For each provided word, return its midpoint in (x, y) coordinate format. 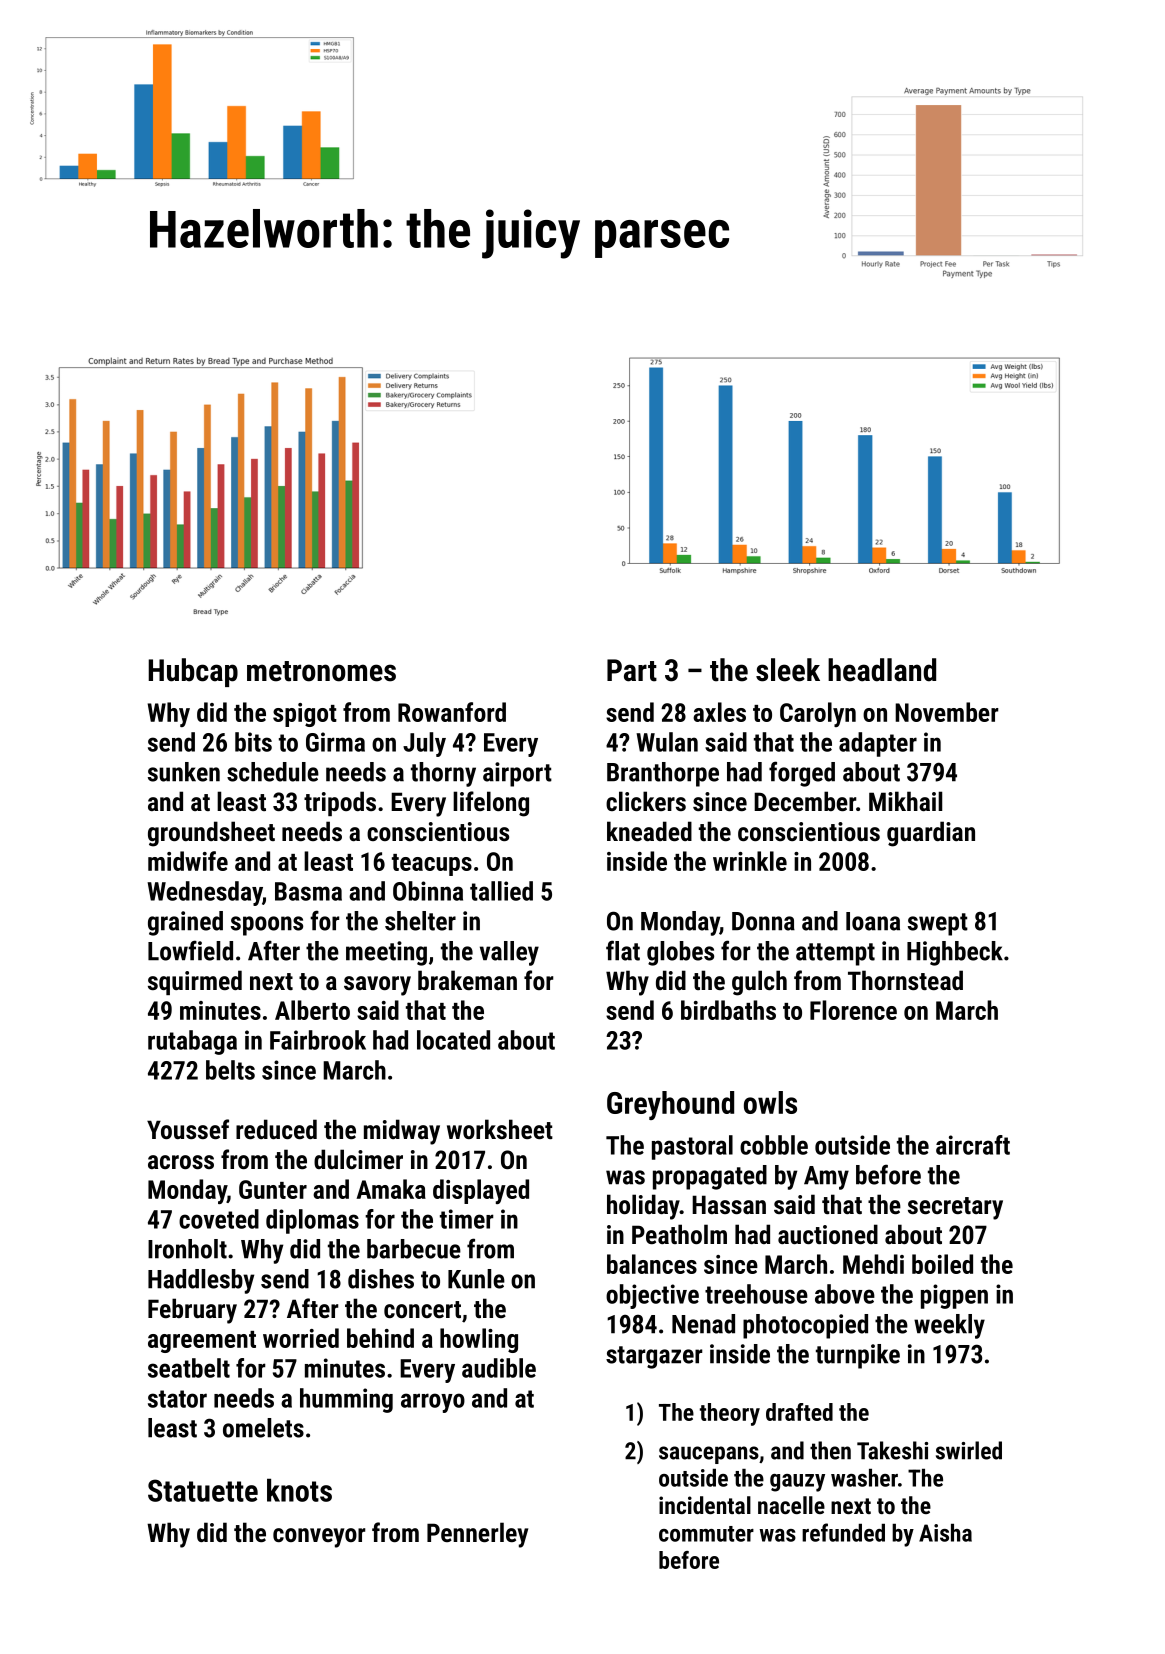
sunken (184, 772)
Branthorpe (663, 774)
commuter (706, 1534)
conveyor (319, 1538)
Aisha (945, 1533)
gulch (759, 983)
